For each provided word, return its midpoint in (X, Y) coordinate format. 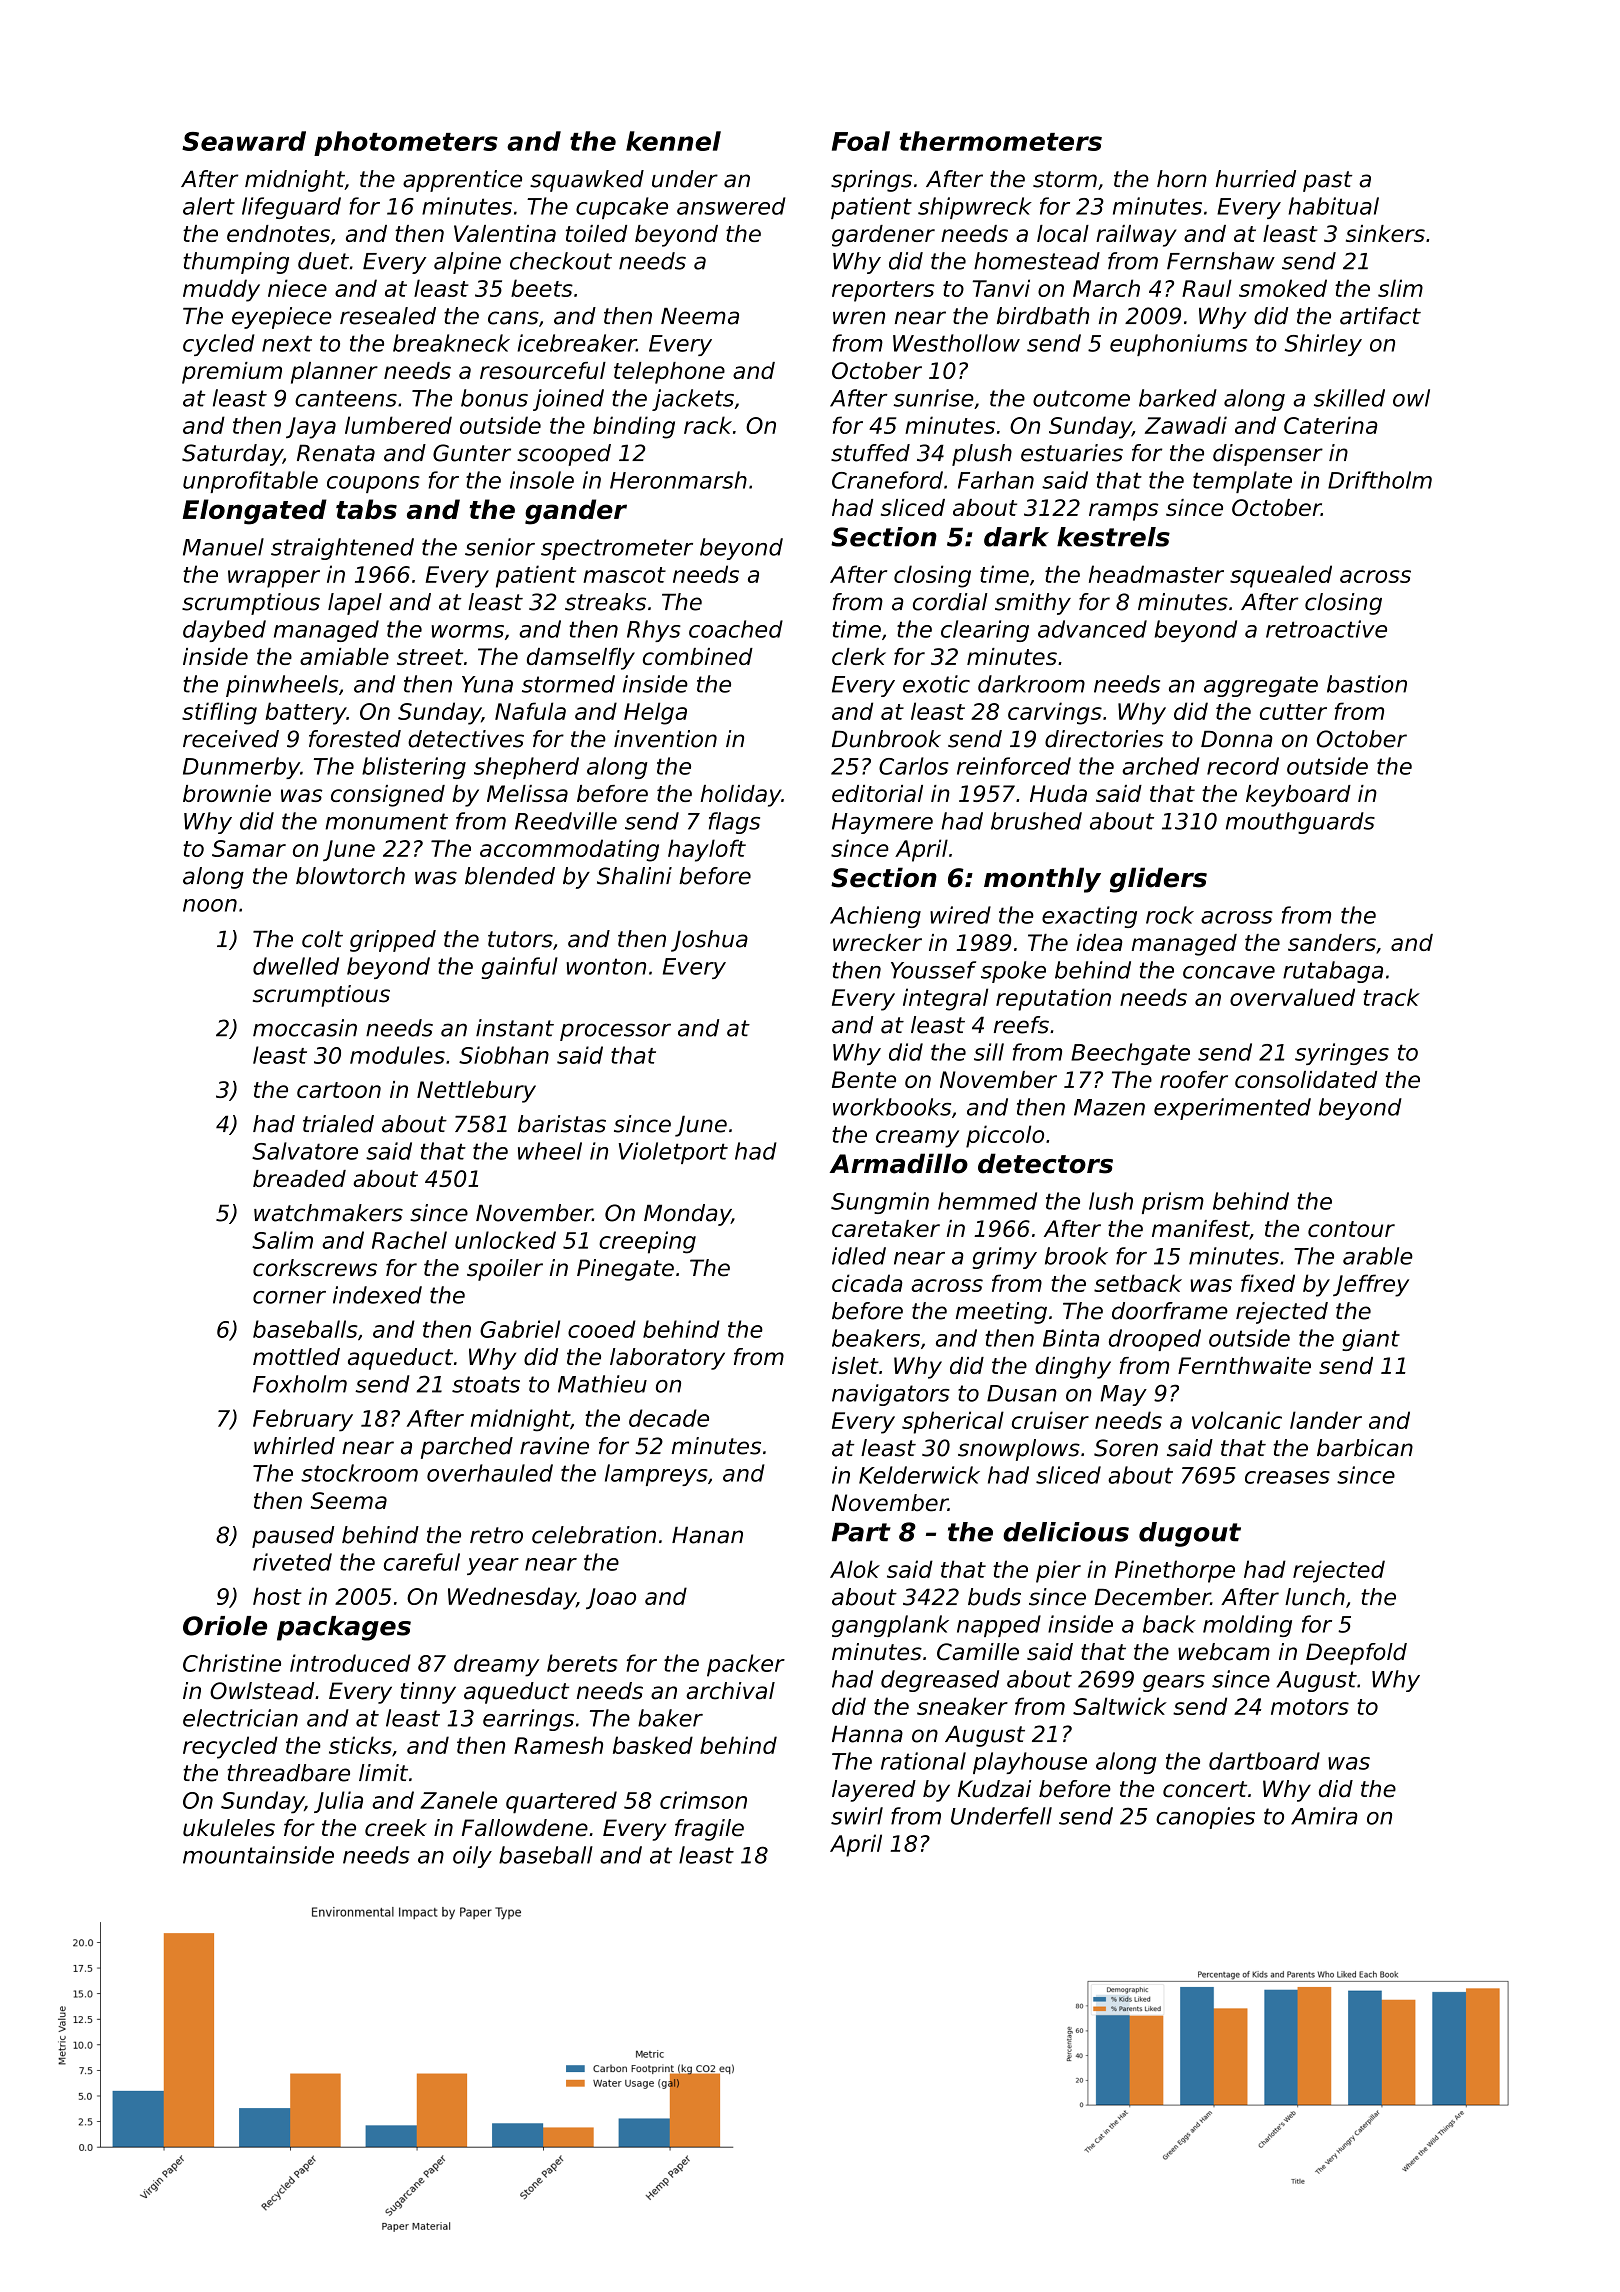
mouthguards (1300, 823)
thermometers (1000, 141)
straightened (342, 549)
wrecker (877, 942)
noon (210, 905)
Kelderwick (919, 1475)
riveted (292, 1562)
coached (736, 629)
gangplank (890, 1626)
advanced (1092, 629)
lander (1326, 1420)
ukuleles (229, 1828)
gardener (883, 236)
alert (209, 206)
